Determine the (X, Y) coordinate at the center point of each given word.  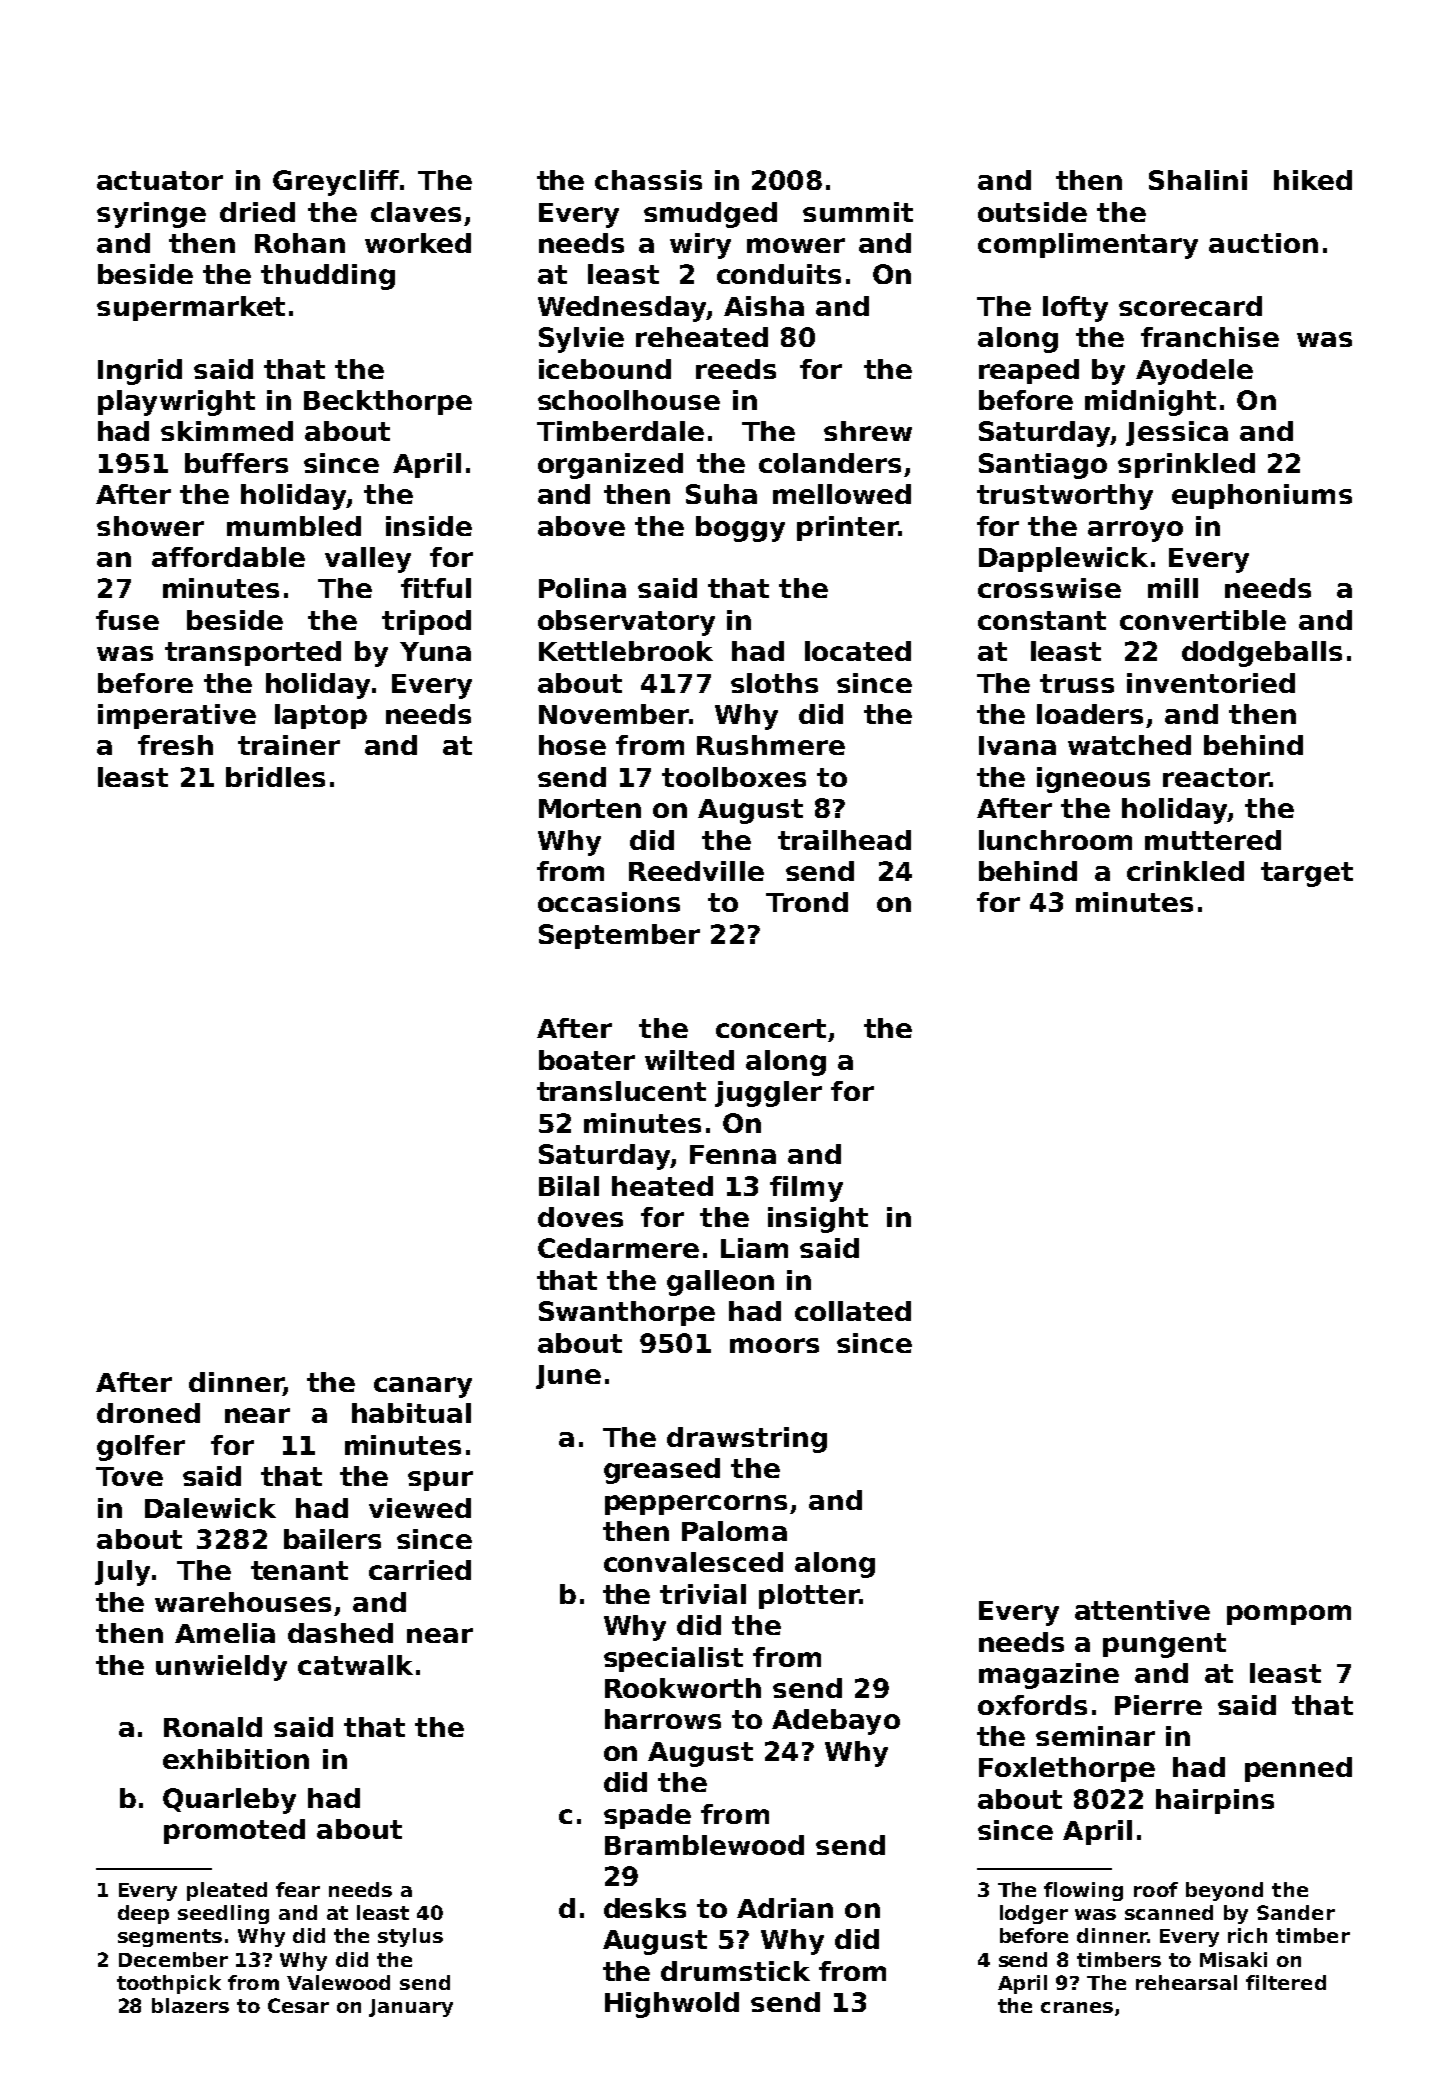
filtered (1286, 1982)
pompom (1289, 1615)
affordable (228, 557)
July (122, 1573)
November (614, 714)
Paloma (734, 1531)
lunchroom (1055, 840)
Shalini (1198, 180)
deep (143, 1914)
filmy (806, 1189)
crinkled (1185, 871)
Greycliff (336, 183)
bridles (275, 777)
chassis (648, 180)
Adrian (785, 1908)
